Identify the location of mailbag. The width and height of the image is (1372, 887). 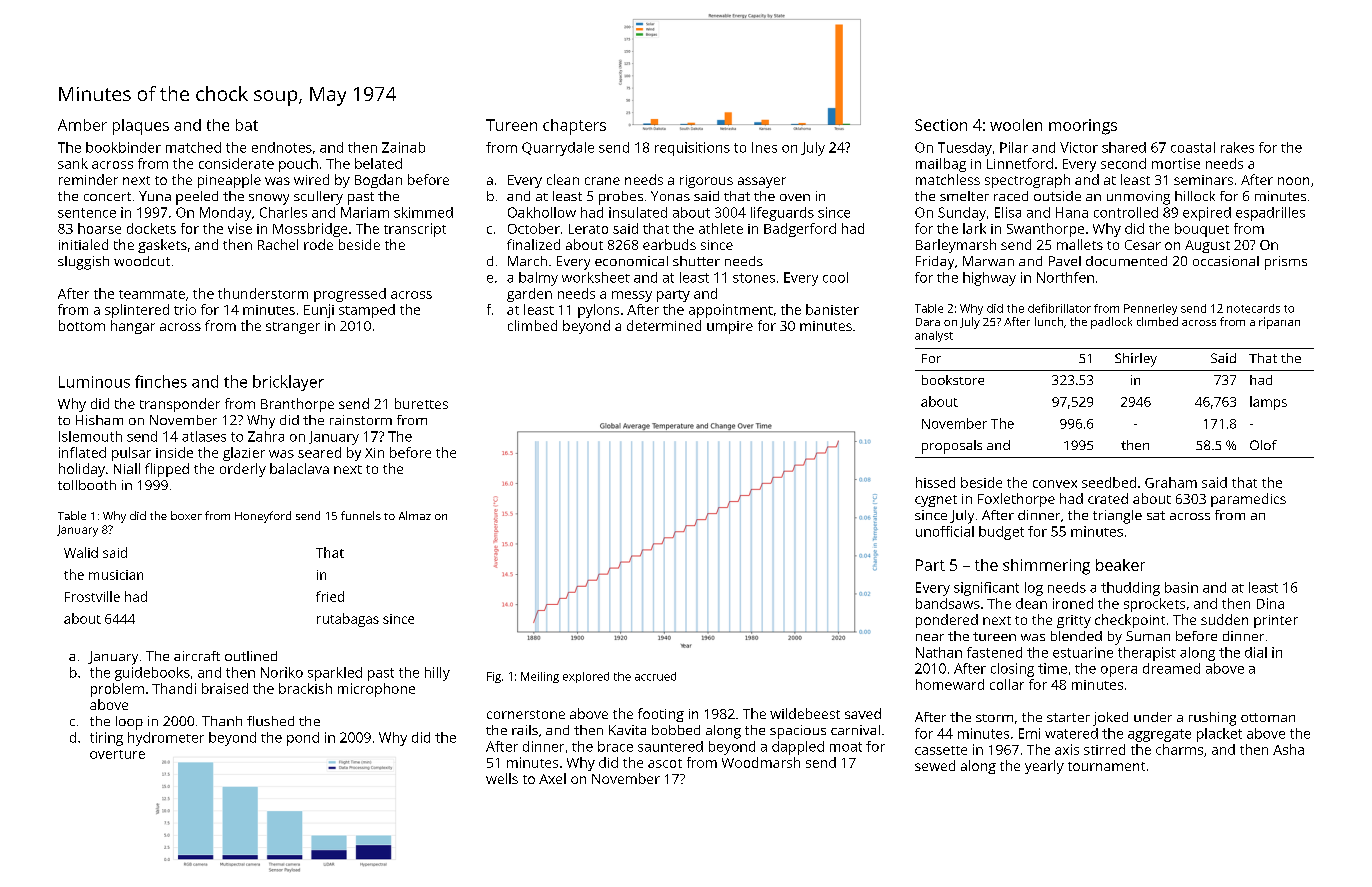
(941, 165).
